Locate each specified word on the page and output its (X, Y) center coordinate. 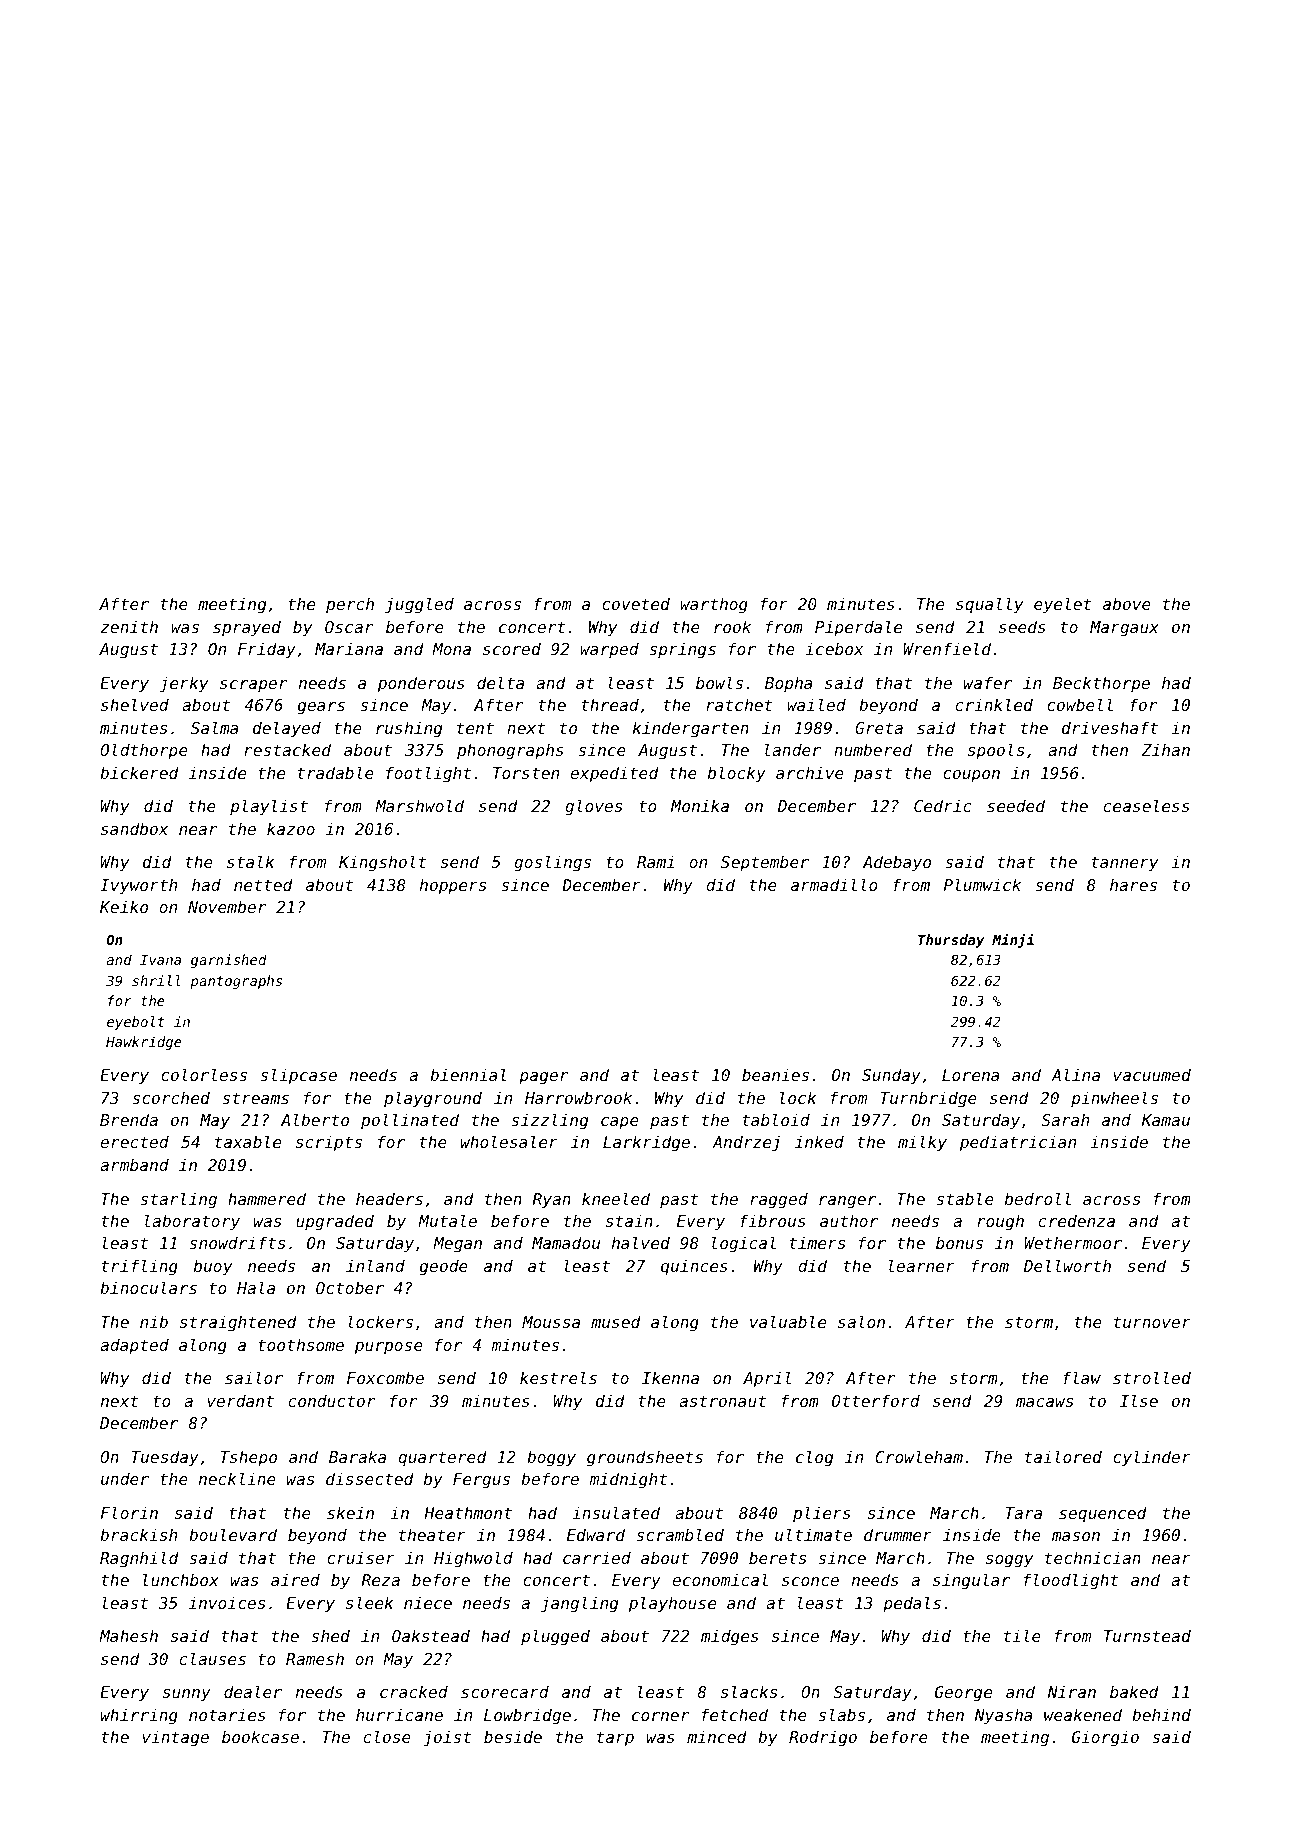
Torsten (526, 773)
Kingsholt (383, 863)
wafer (988, 682)
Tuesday (165, 1458)
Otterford (876, 1400)
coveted (636, 603)
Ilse (1139, 1400)
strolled (1152, 1377)
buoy (213, 1267)
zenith (129, 626)
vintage (176, 1738)
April (767, 1379)
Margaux (1124, 629)
